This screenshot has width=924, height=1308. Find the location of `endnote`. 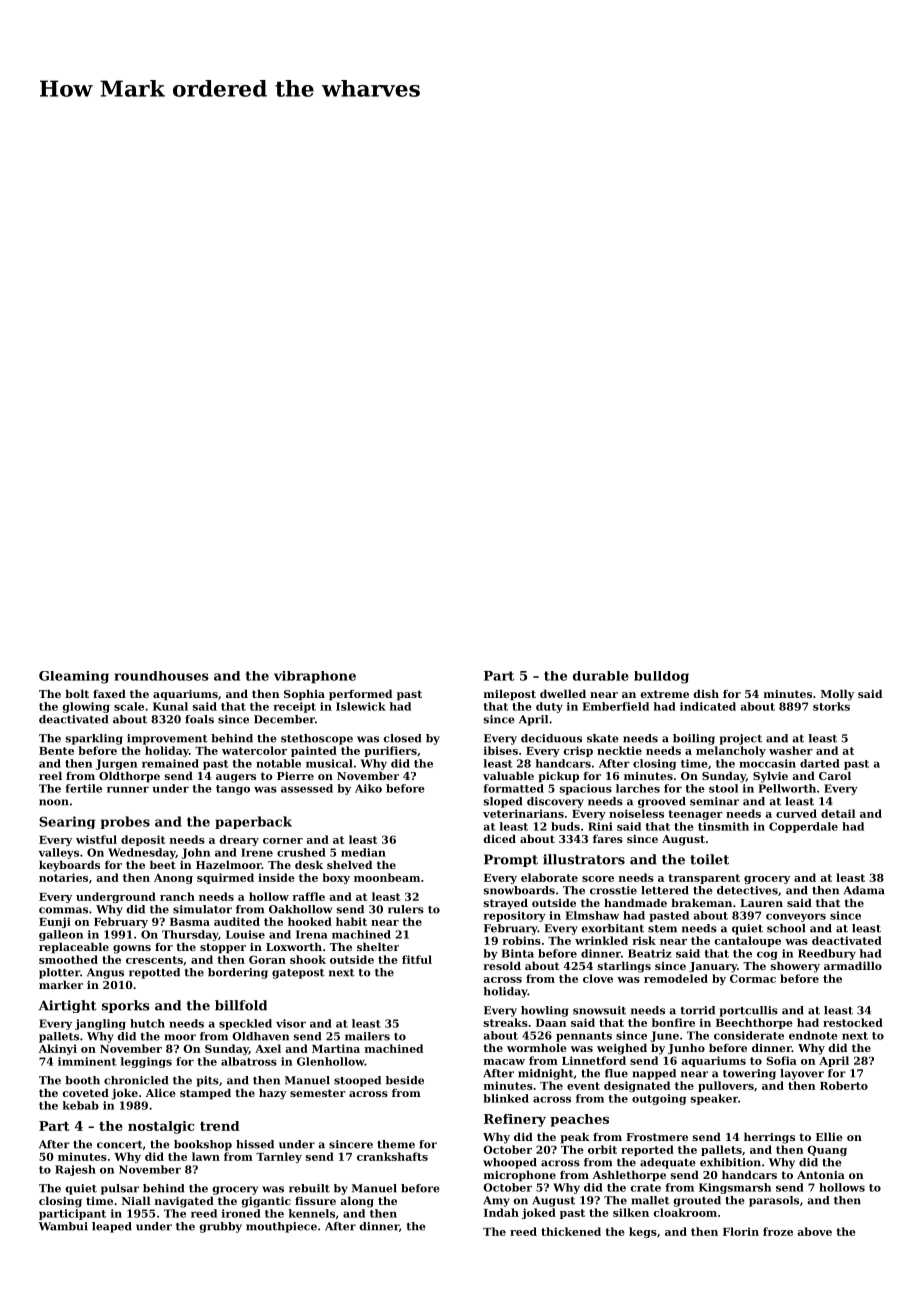

endnote is located at coordinates (813, 1035).
